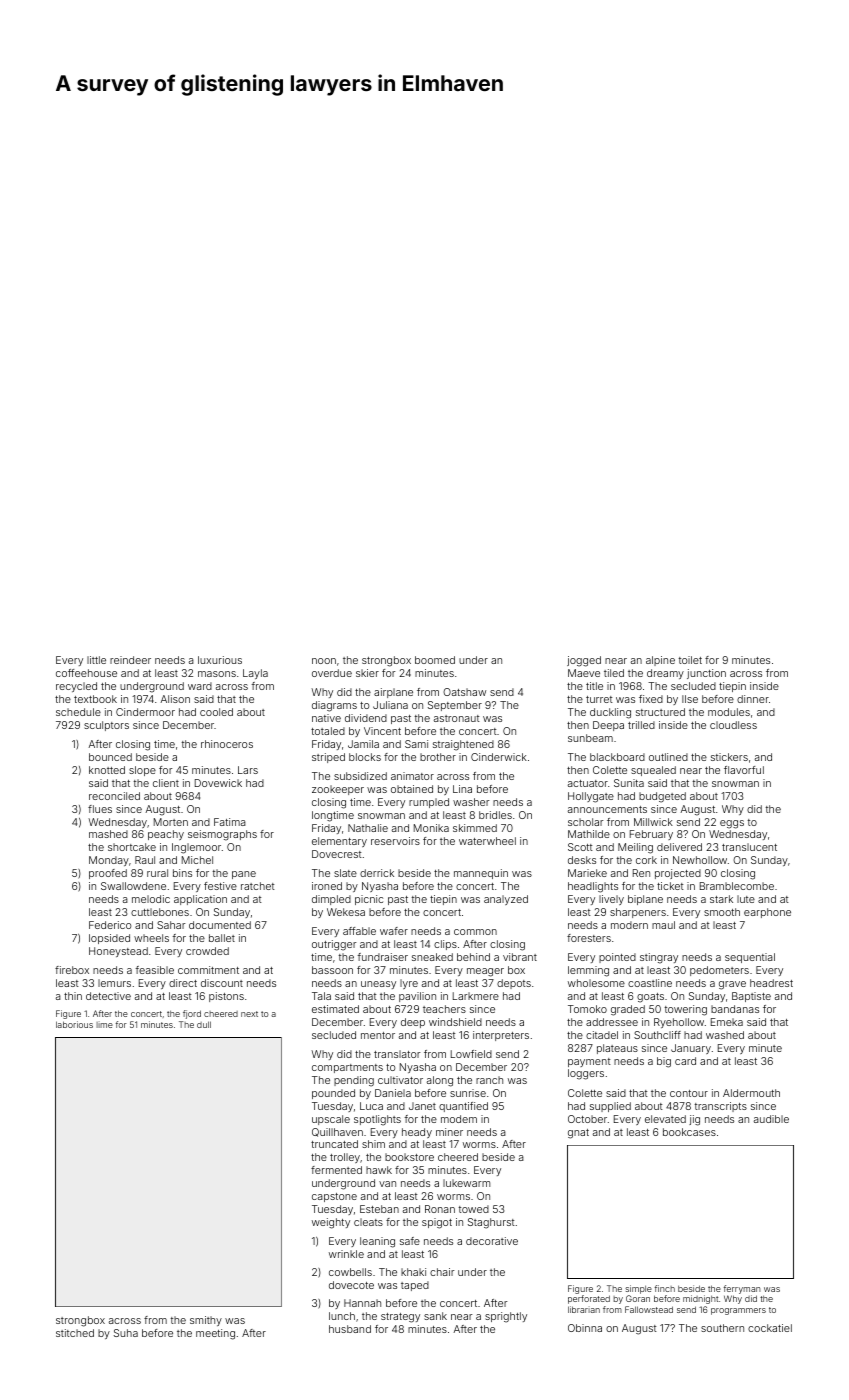 Image resolution: width=849 pixels, height=1400 pixels. Describe the element at coordinates (657, 1035) in the screenshot. I see `Southcliff` at that location.
